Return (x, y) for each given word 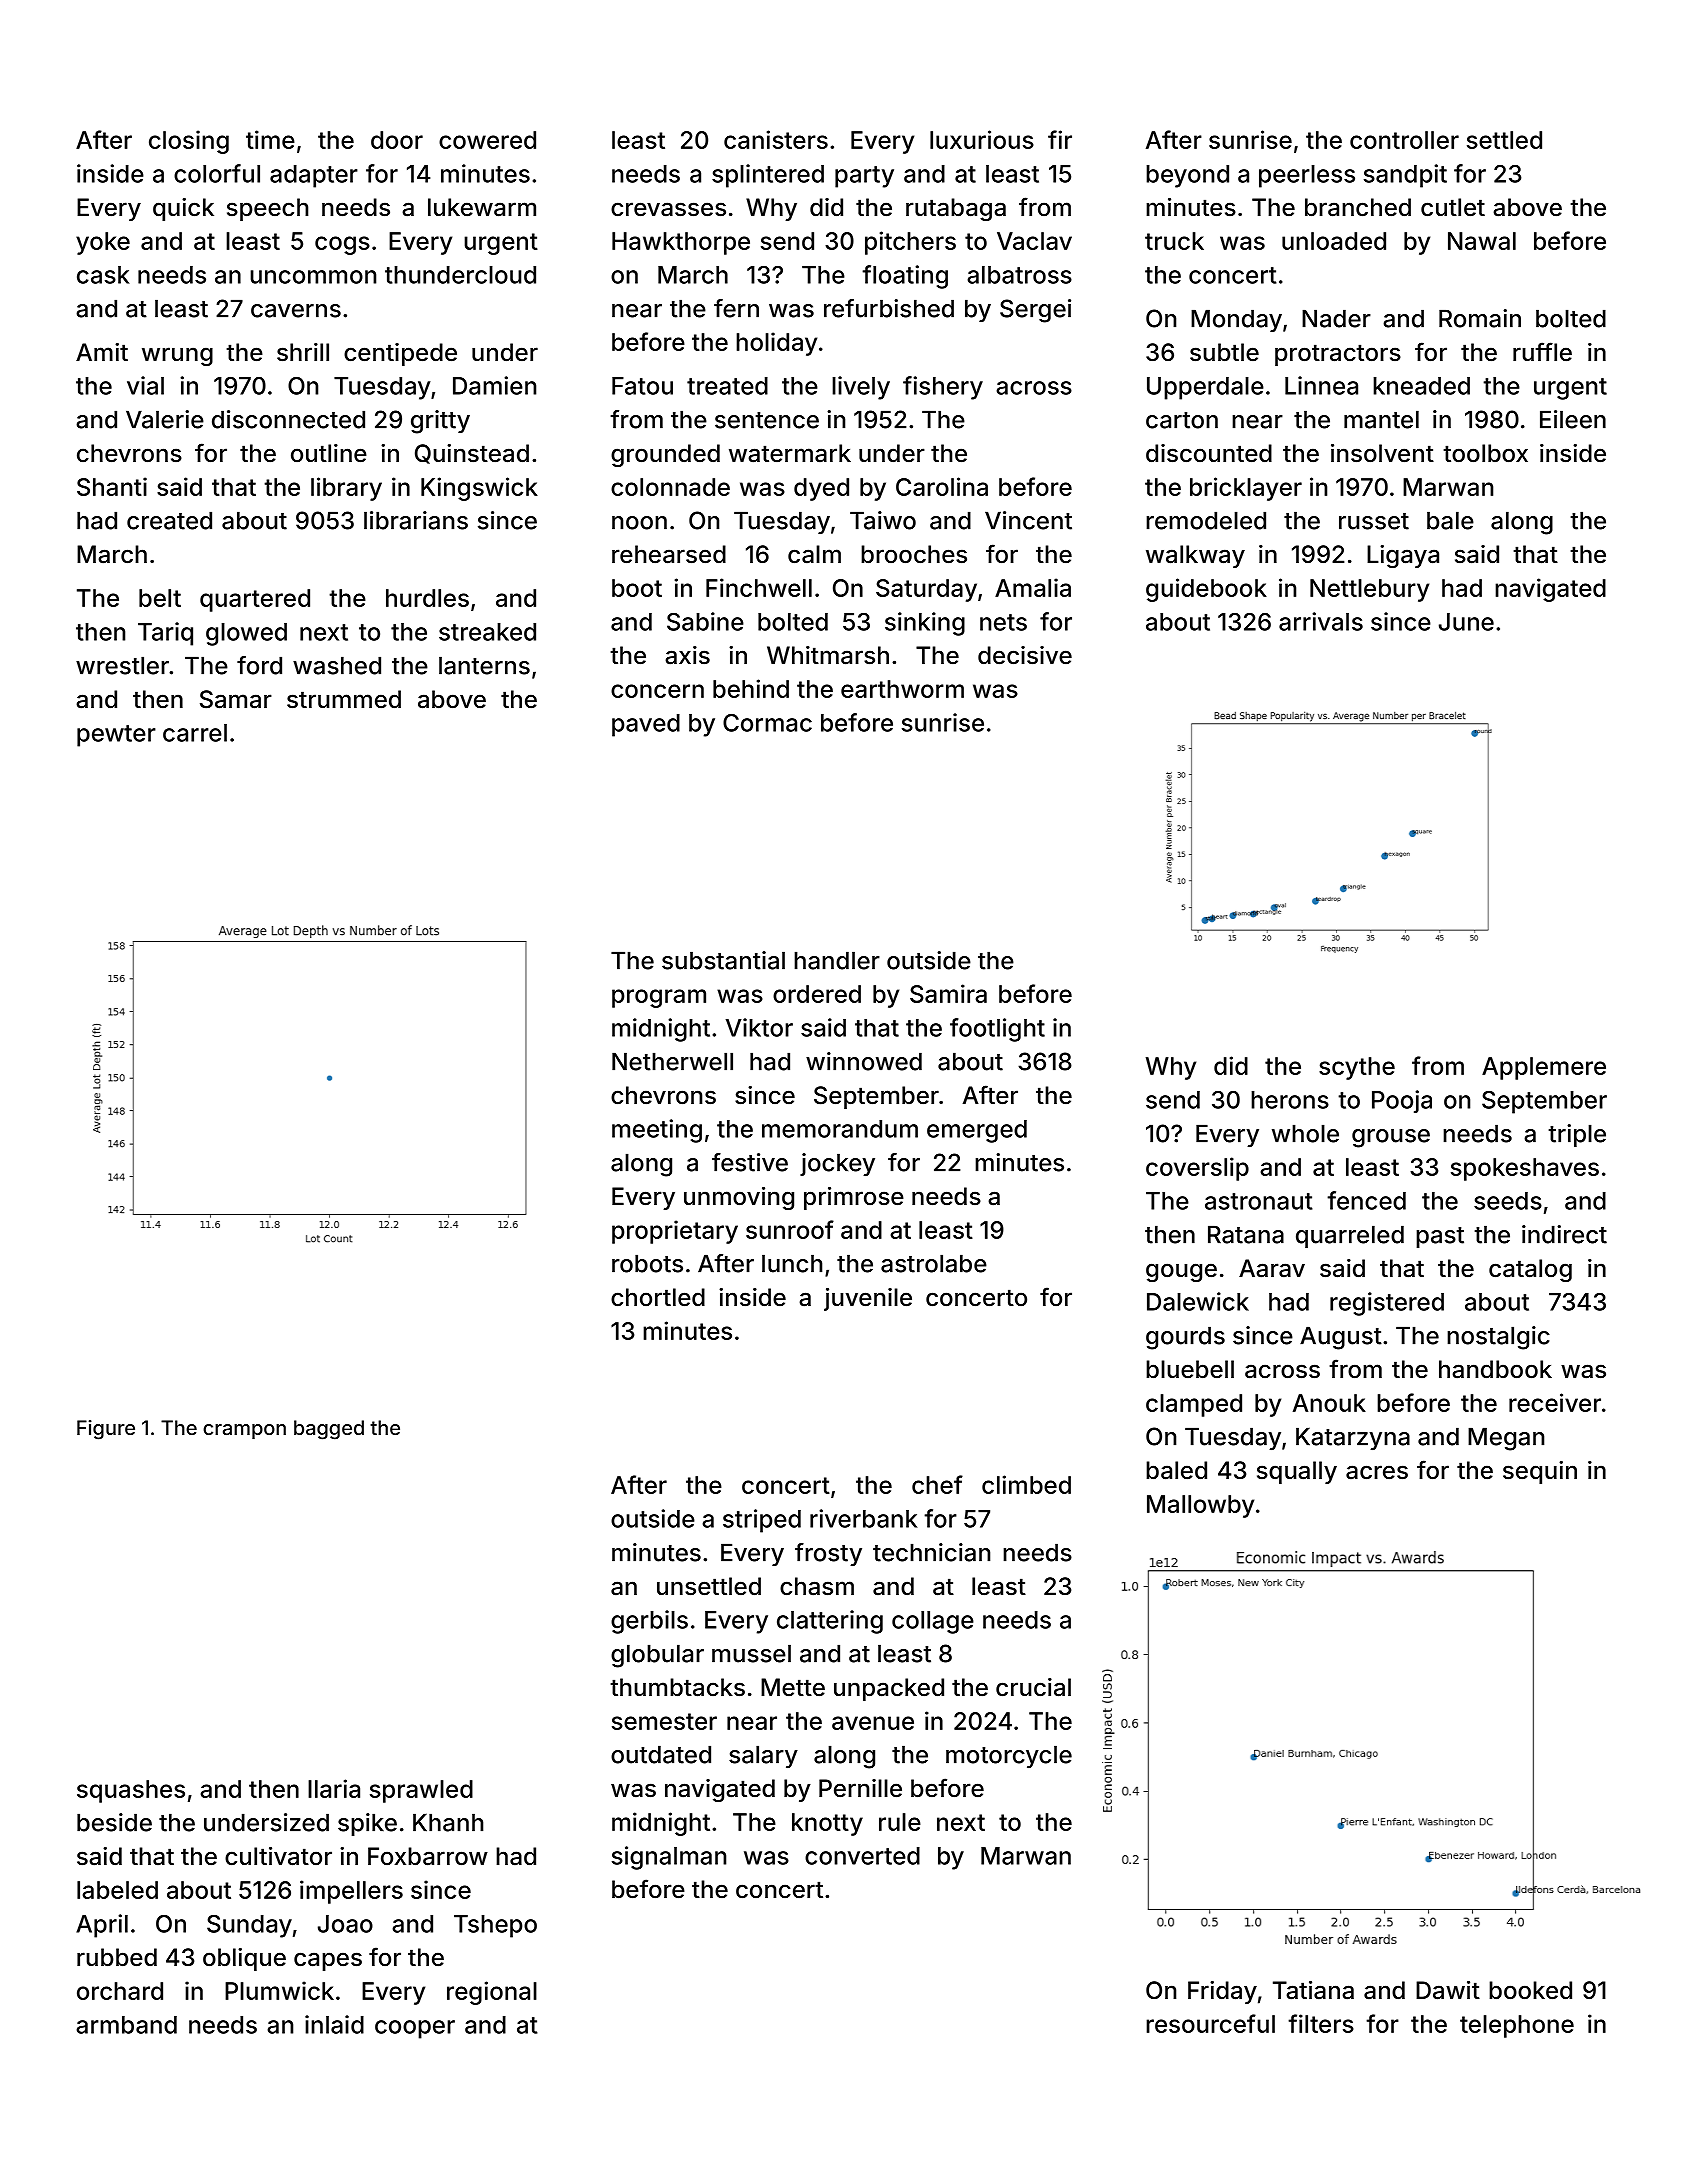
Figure (106, 1430)
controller (1404, 140)
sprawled (421, 1791)
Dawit (1448, 1990)
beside (114, 1822)
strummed (344, 699)
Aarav (1272, 1268)
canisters (776, 139)
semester (664, 1721)
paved (646, 725)
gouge (1181, 1272)
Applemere (1544, 1068)
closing (189, 142)
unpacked (889, 1689)
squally (1297, 1472)
